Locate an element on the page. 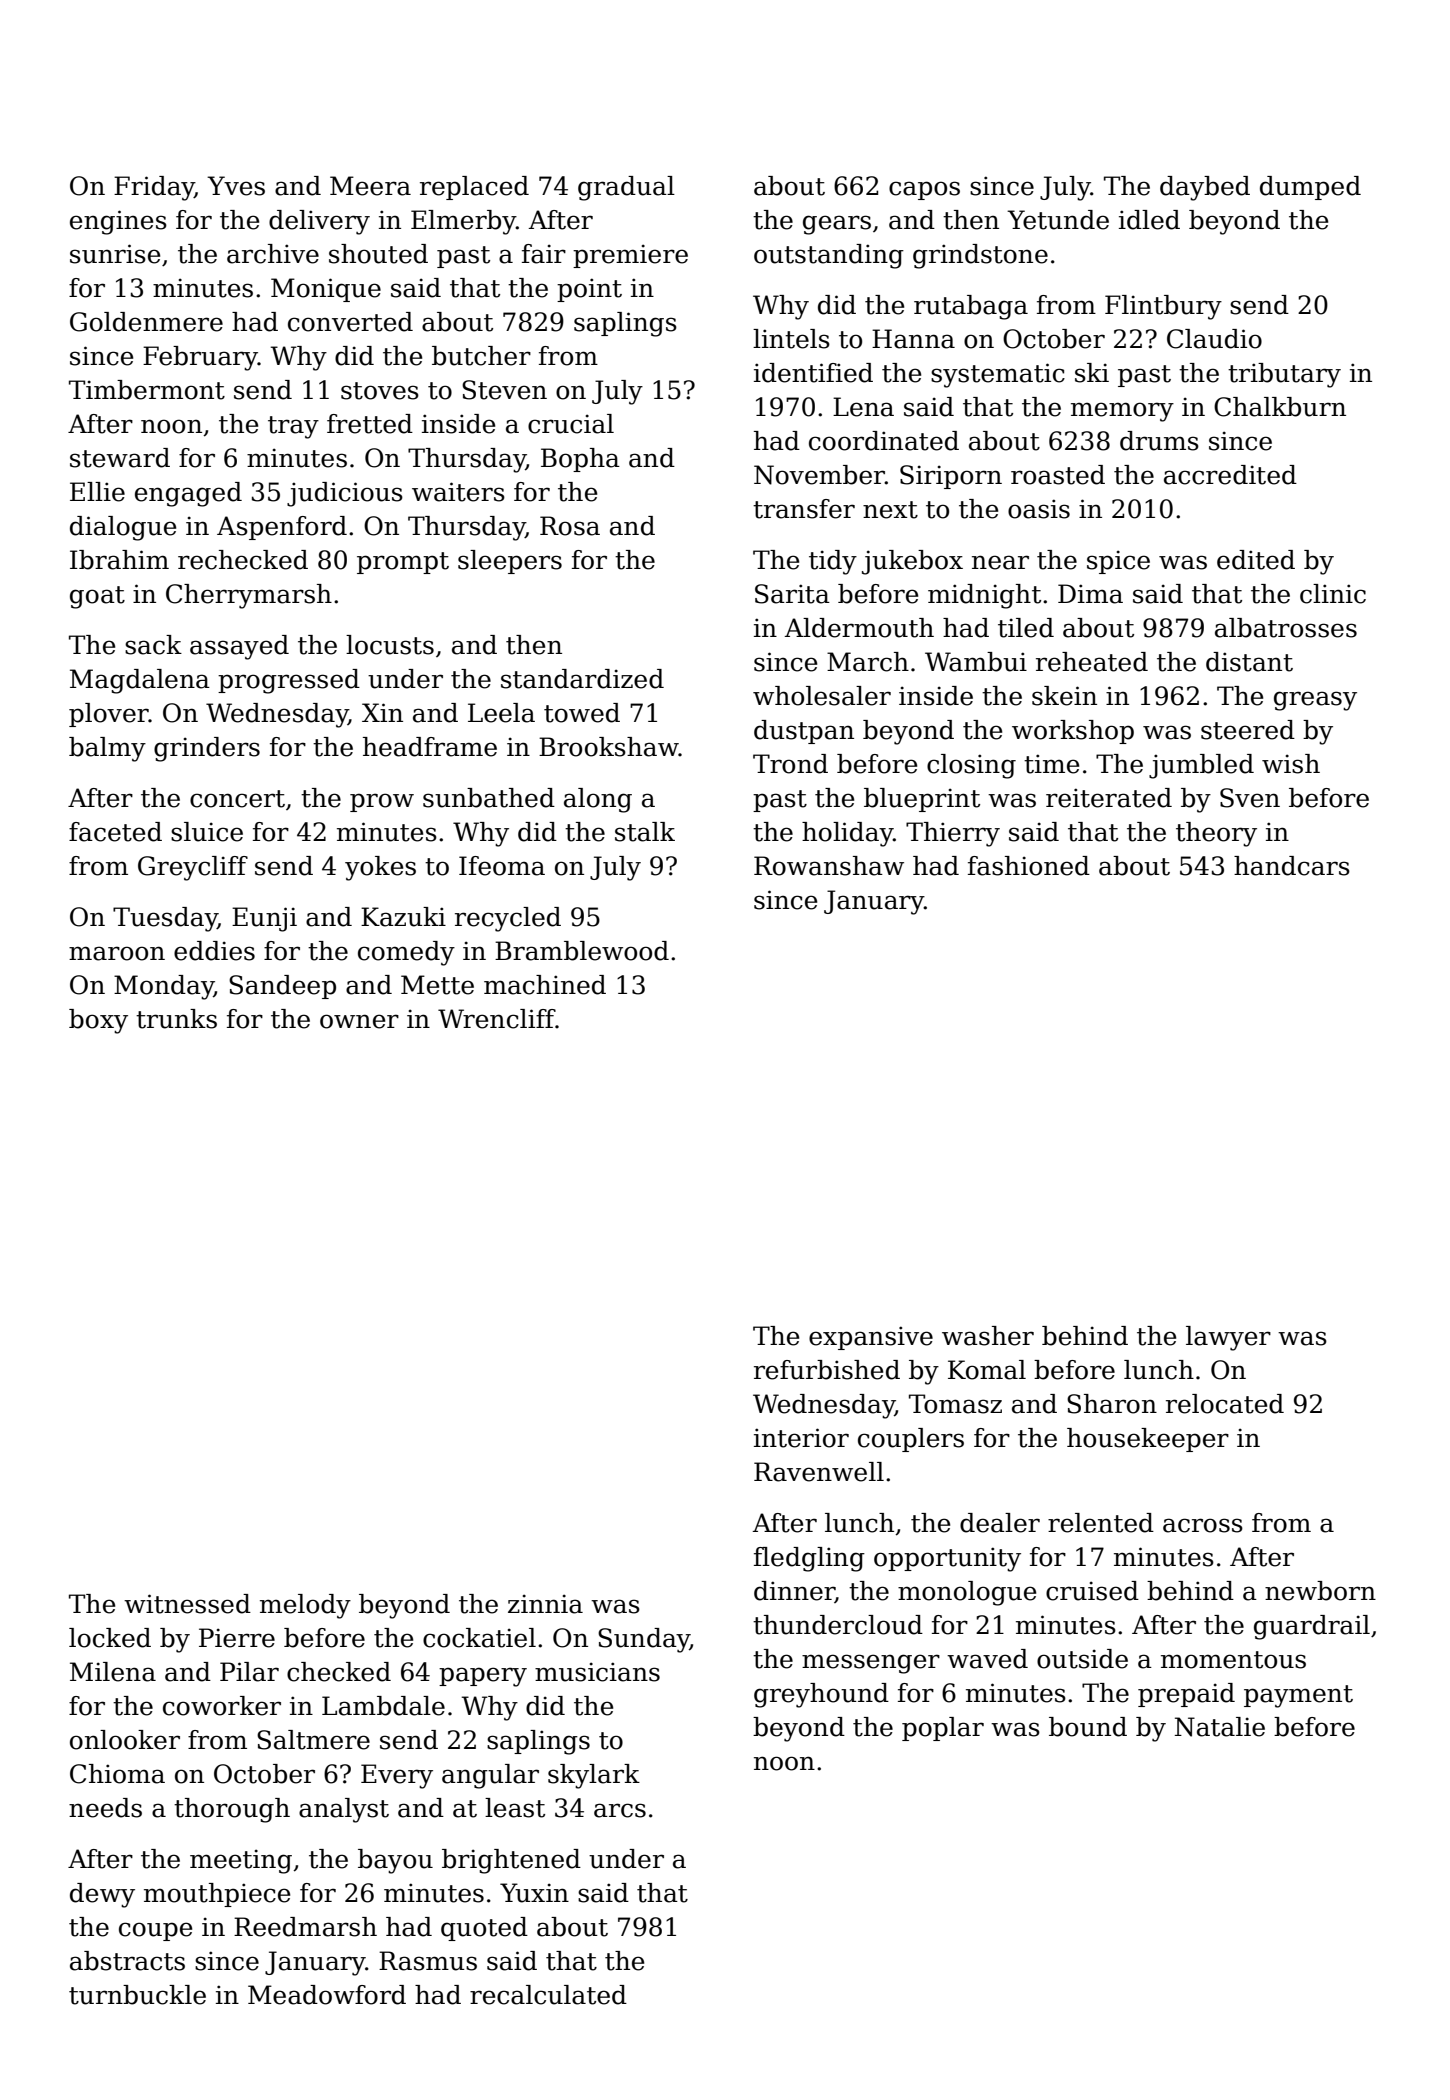 This image has height=2100, width=1450. abstracts is located at coordinates (127, 1961).
